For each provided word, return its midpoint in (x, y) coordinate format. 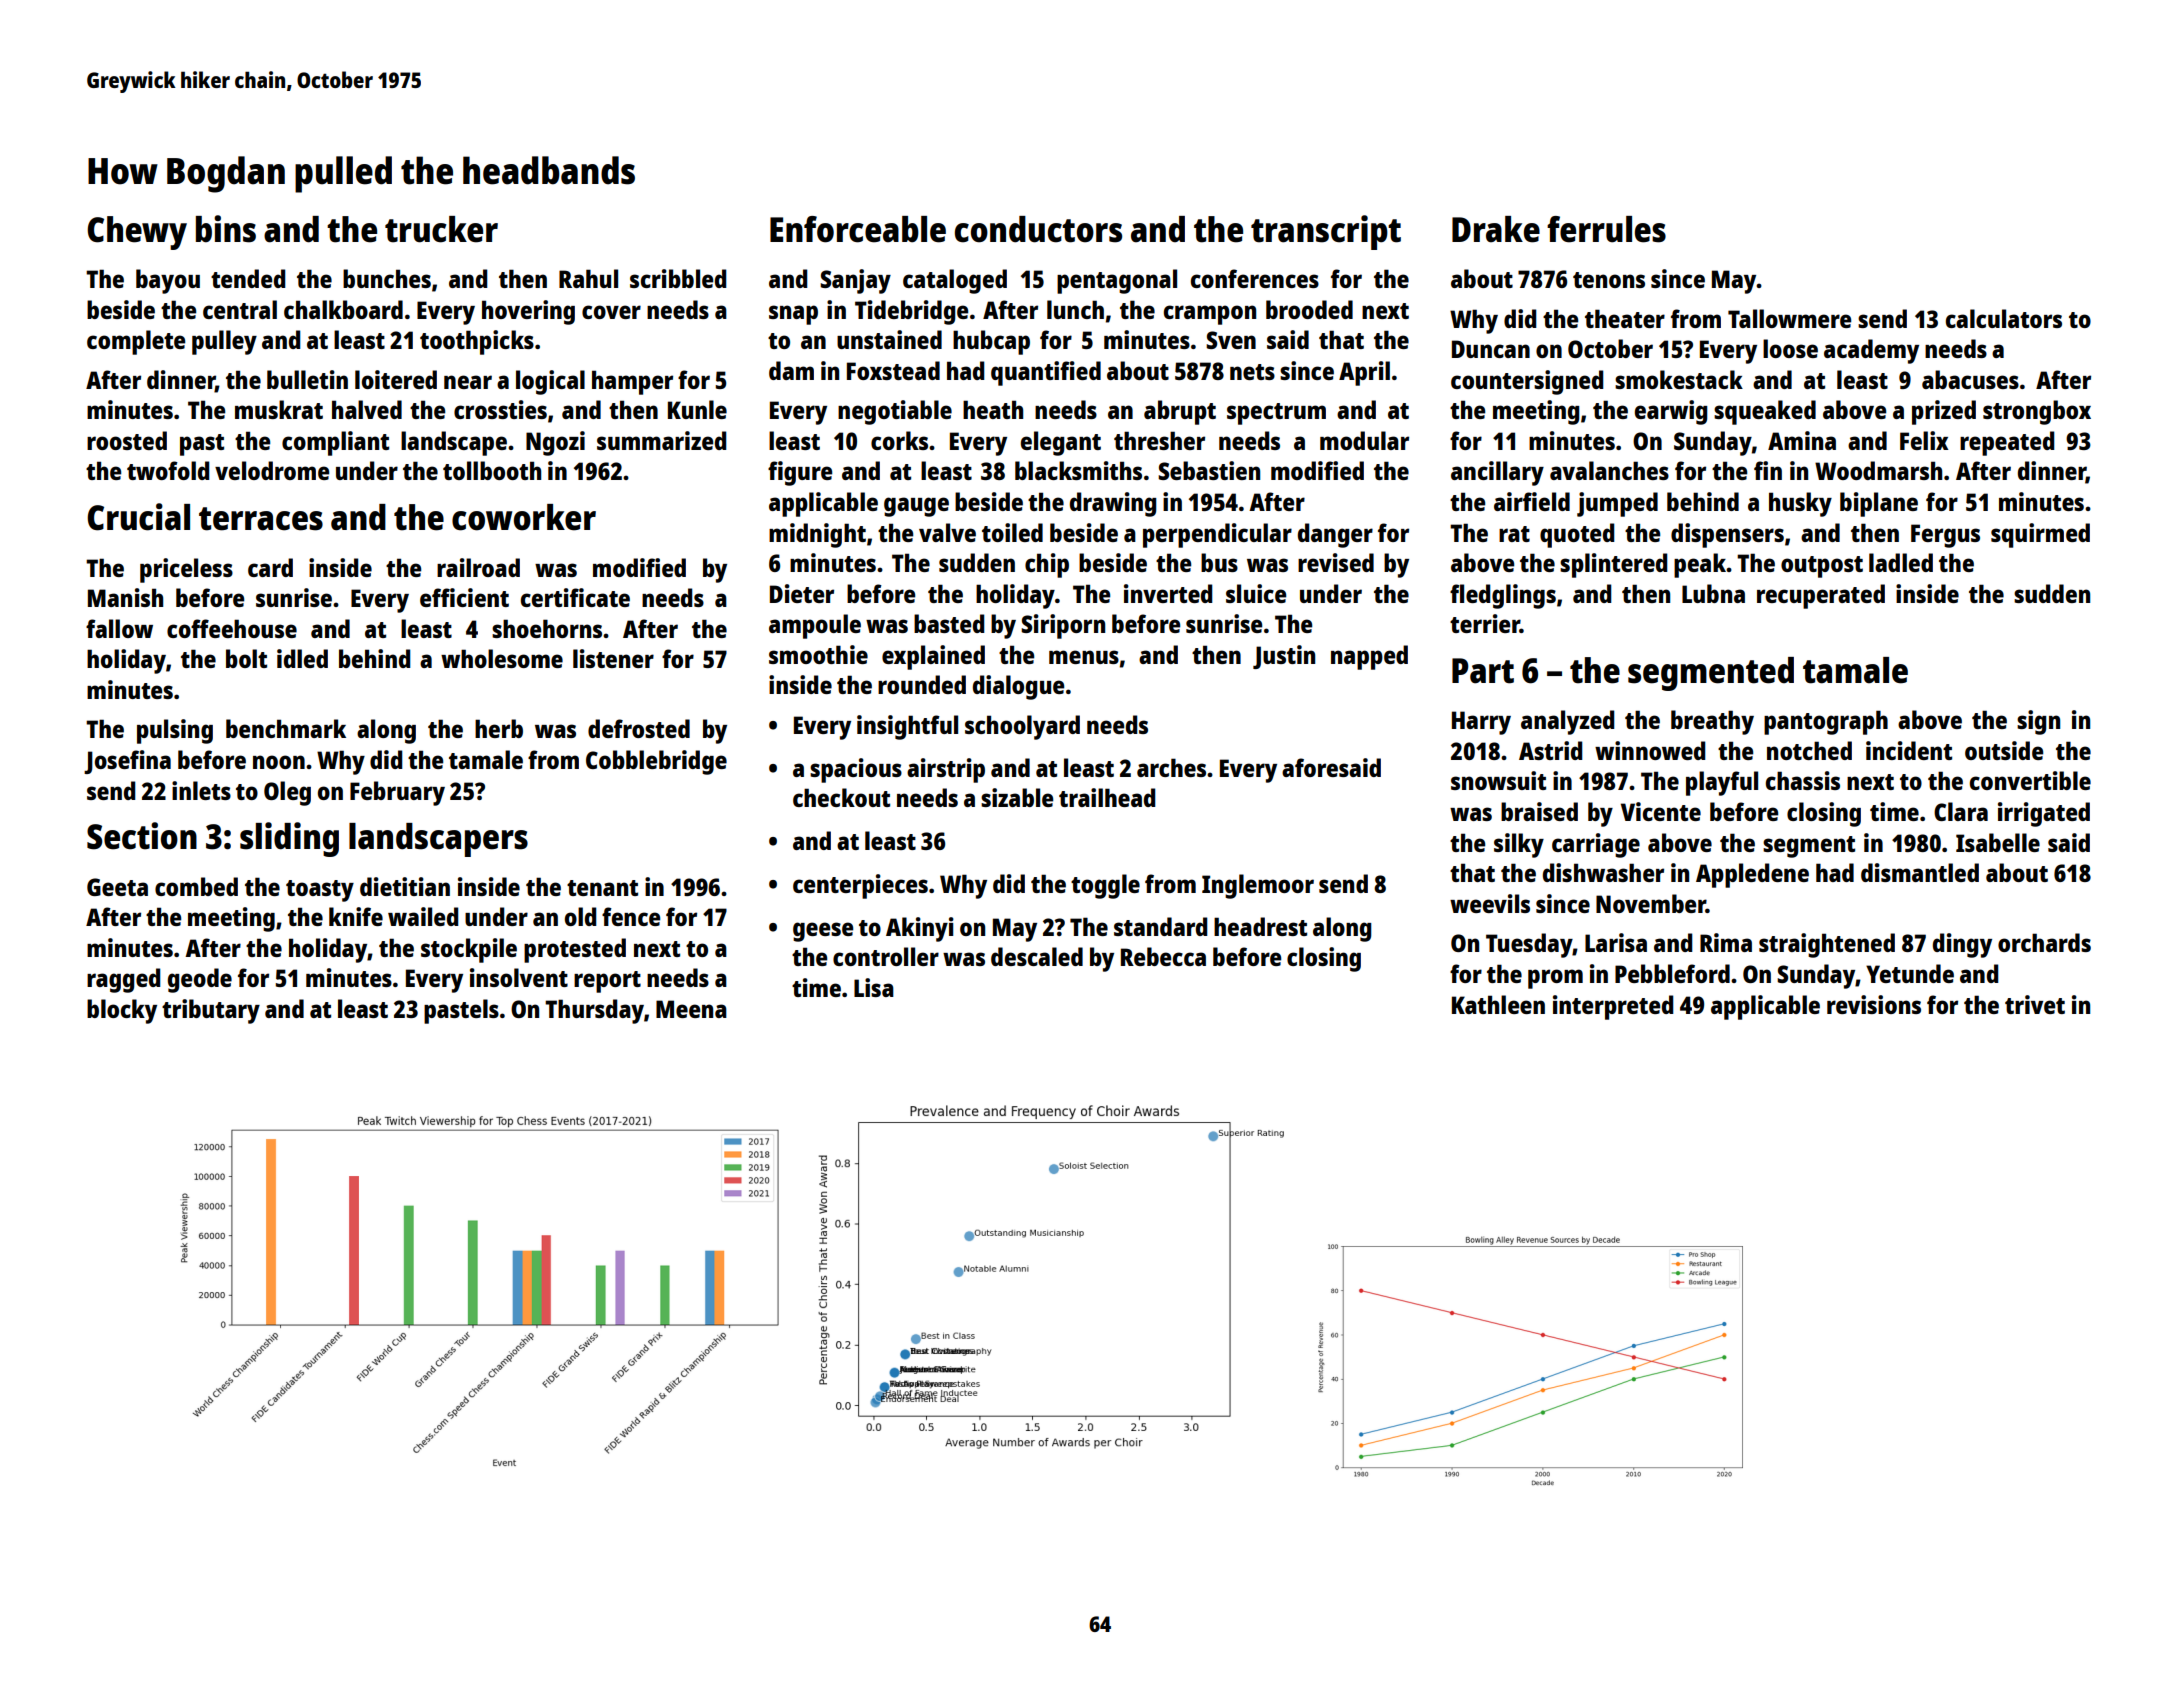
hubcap (991, 342)
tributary (211, 1011)
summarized (661, 440)
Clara (1961, 811)
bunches (387, 278)
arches (1171, 767)
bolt (246, 658)
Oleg (287, 793)
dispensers (1727, 535)
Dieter (802, 593)
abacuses (1970, 379)
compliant (335, 443)
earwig (1671, 412)
